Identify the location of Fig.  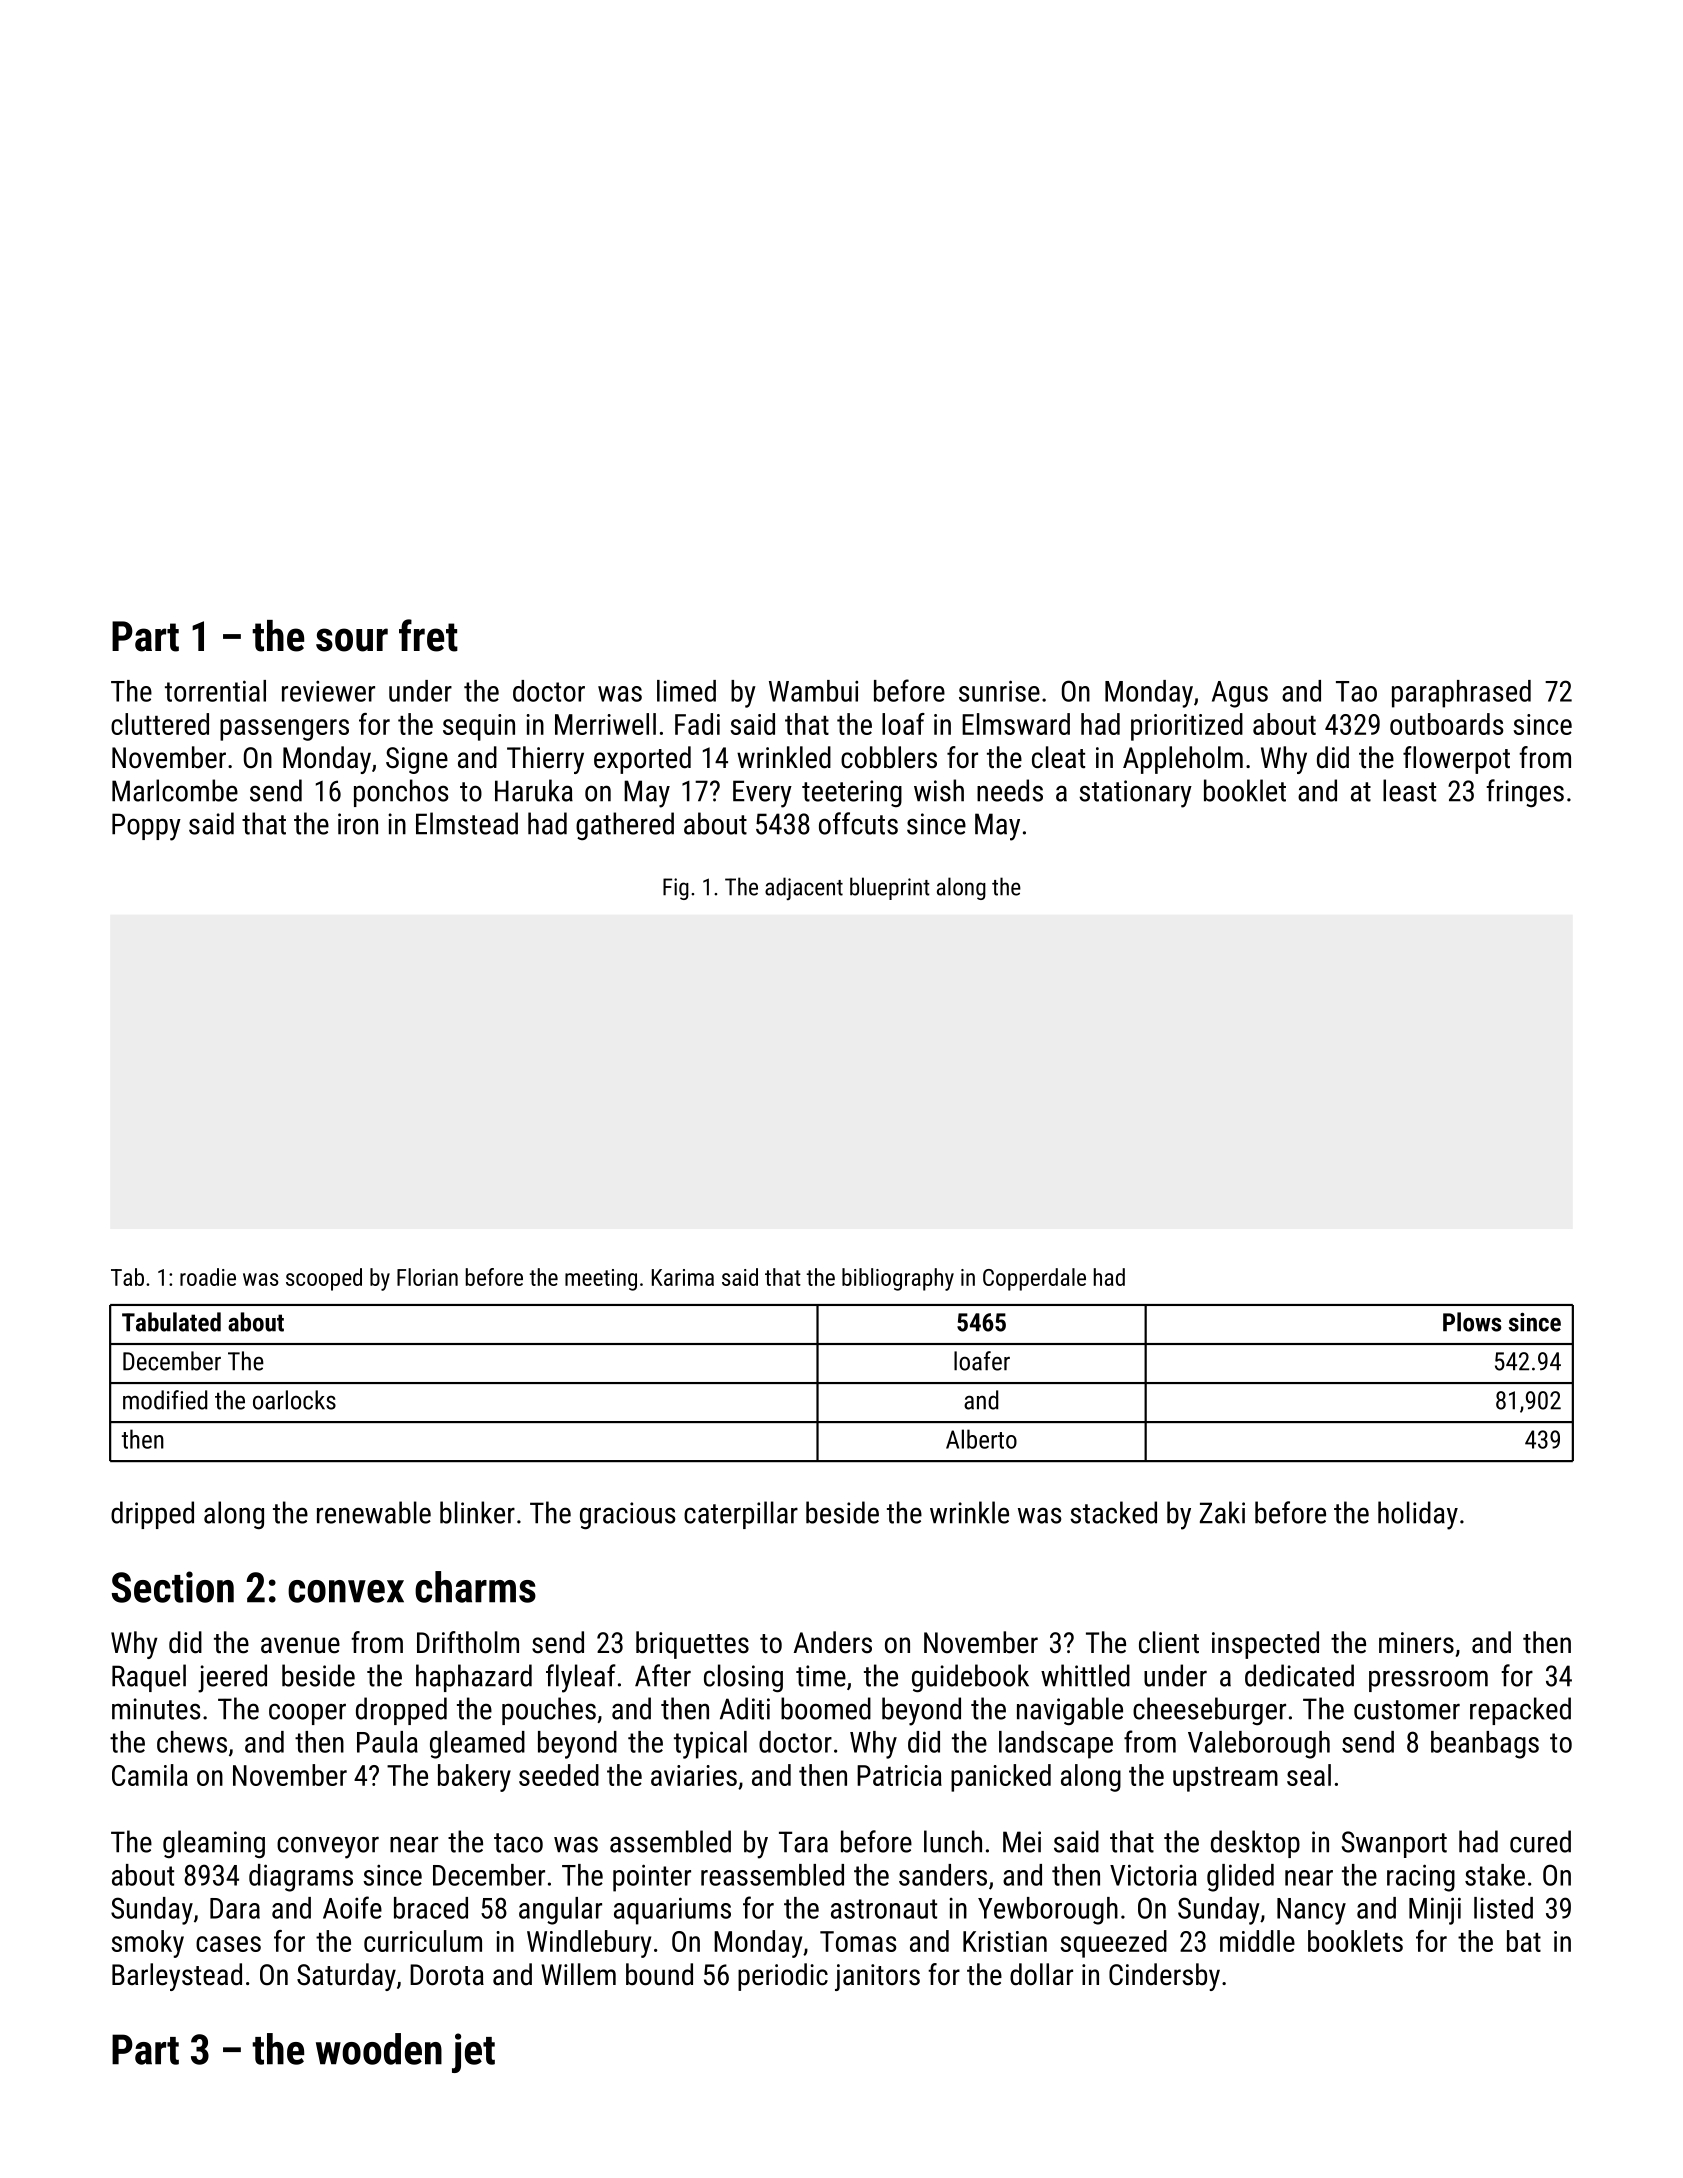
(676, 889).
